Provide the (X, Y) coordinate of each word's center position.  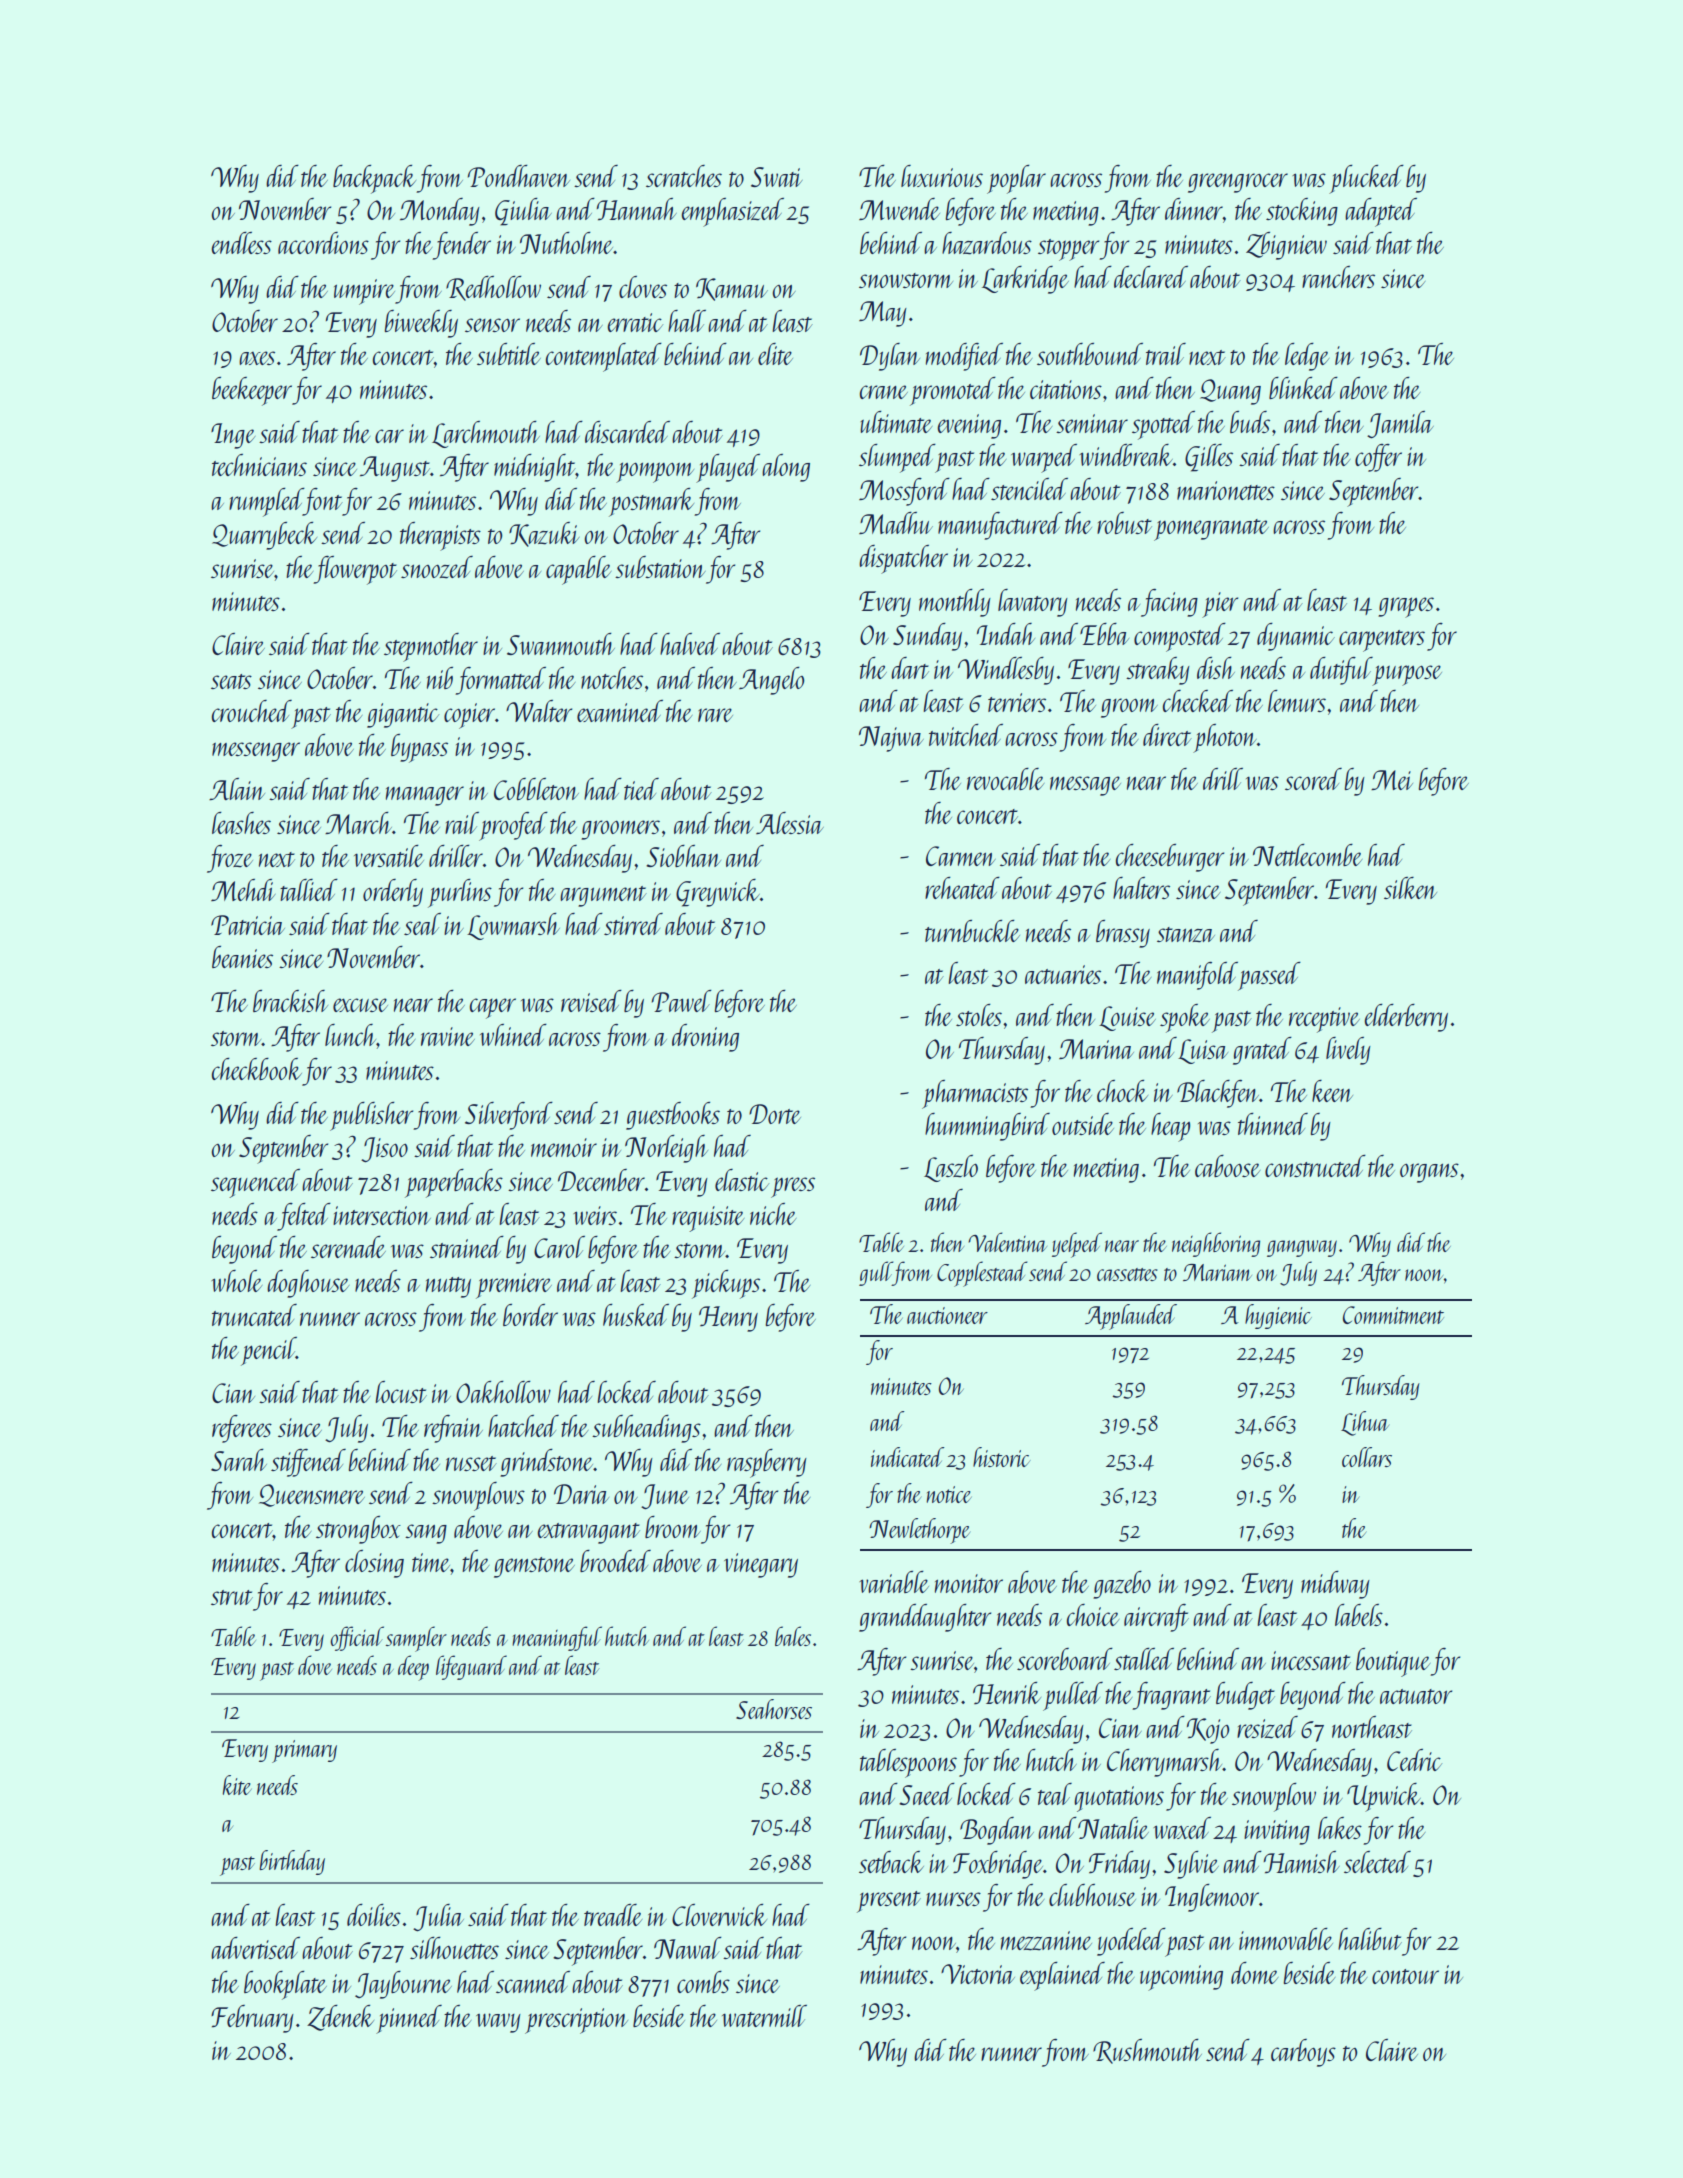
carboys (1303, 2053)
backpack (375, 179)
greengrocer (1238, 183)
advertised (255, 1948)
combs (703, 1982)
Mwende (899, 209)
